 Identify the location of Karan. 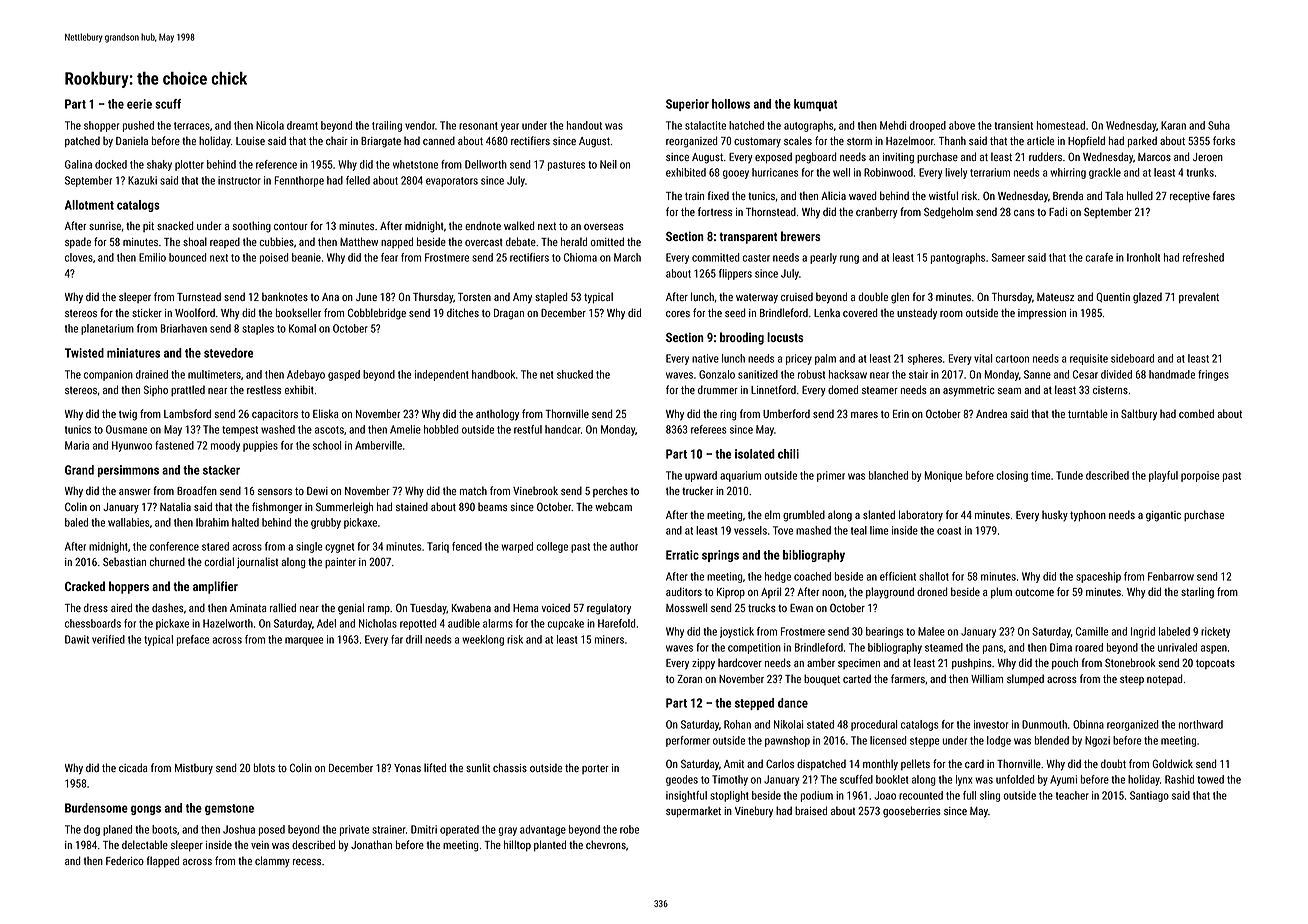
(1173, 125).
